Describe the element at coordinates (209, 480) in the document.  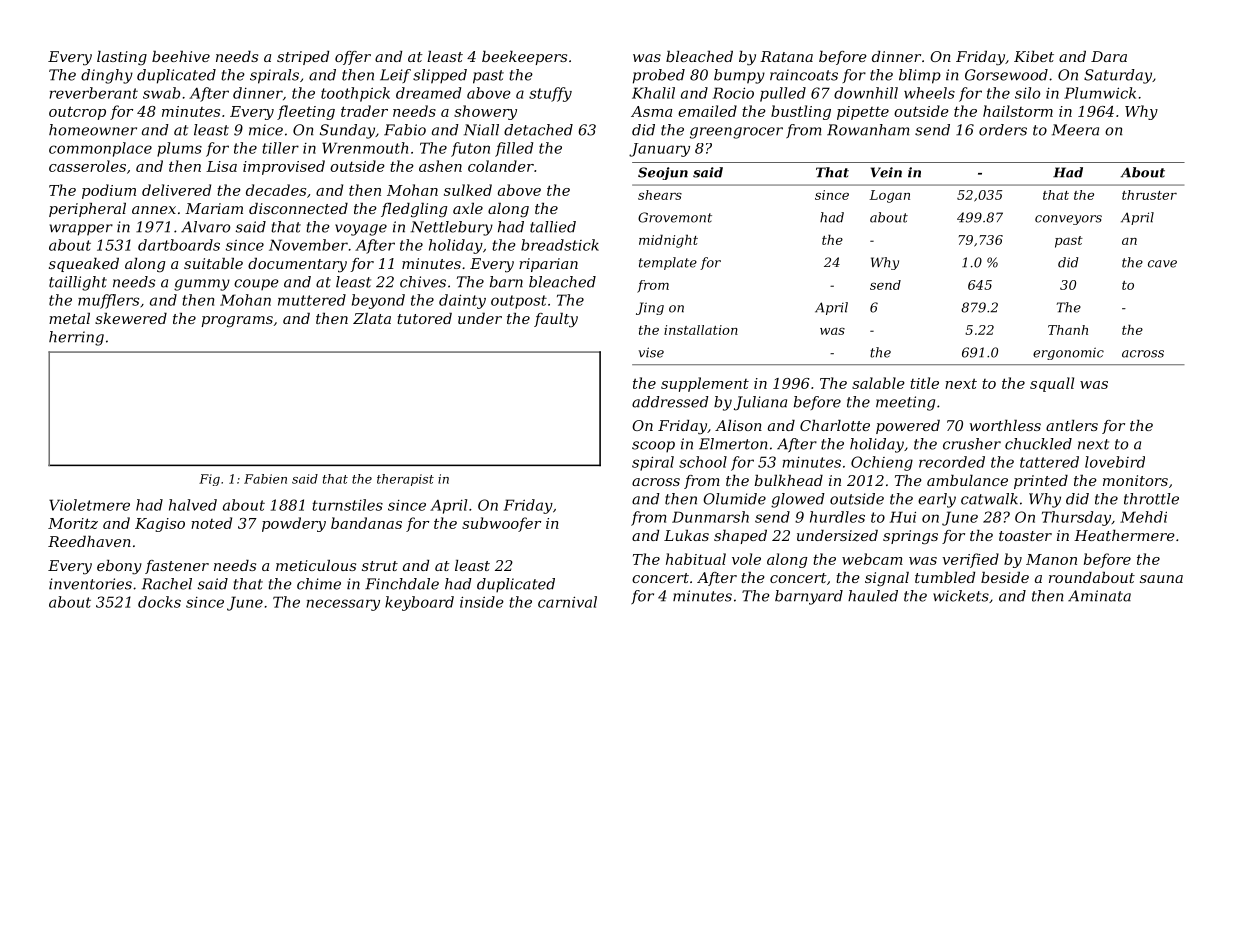
I see `Fig` at that location.
